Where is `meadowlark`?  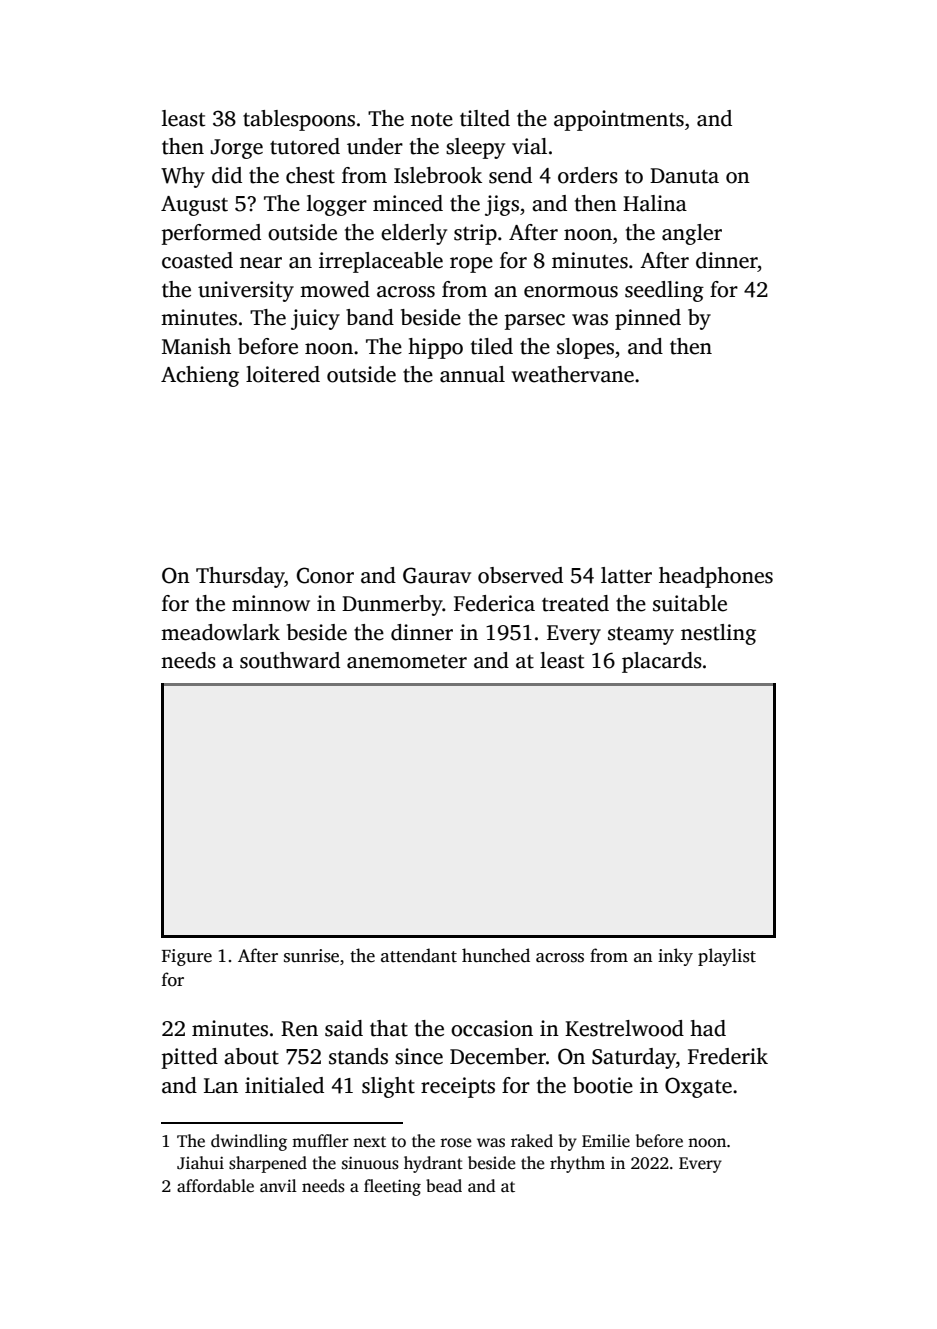
meadowlark is located at coordinates (220, 632).
